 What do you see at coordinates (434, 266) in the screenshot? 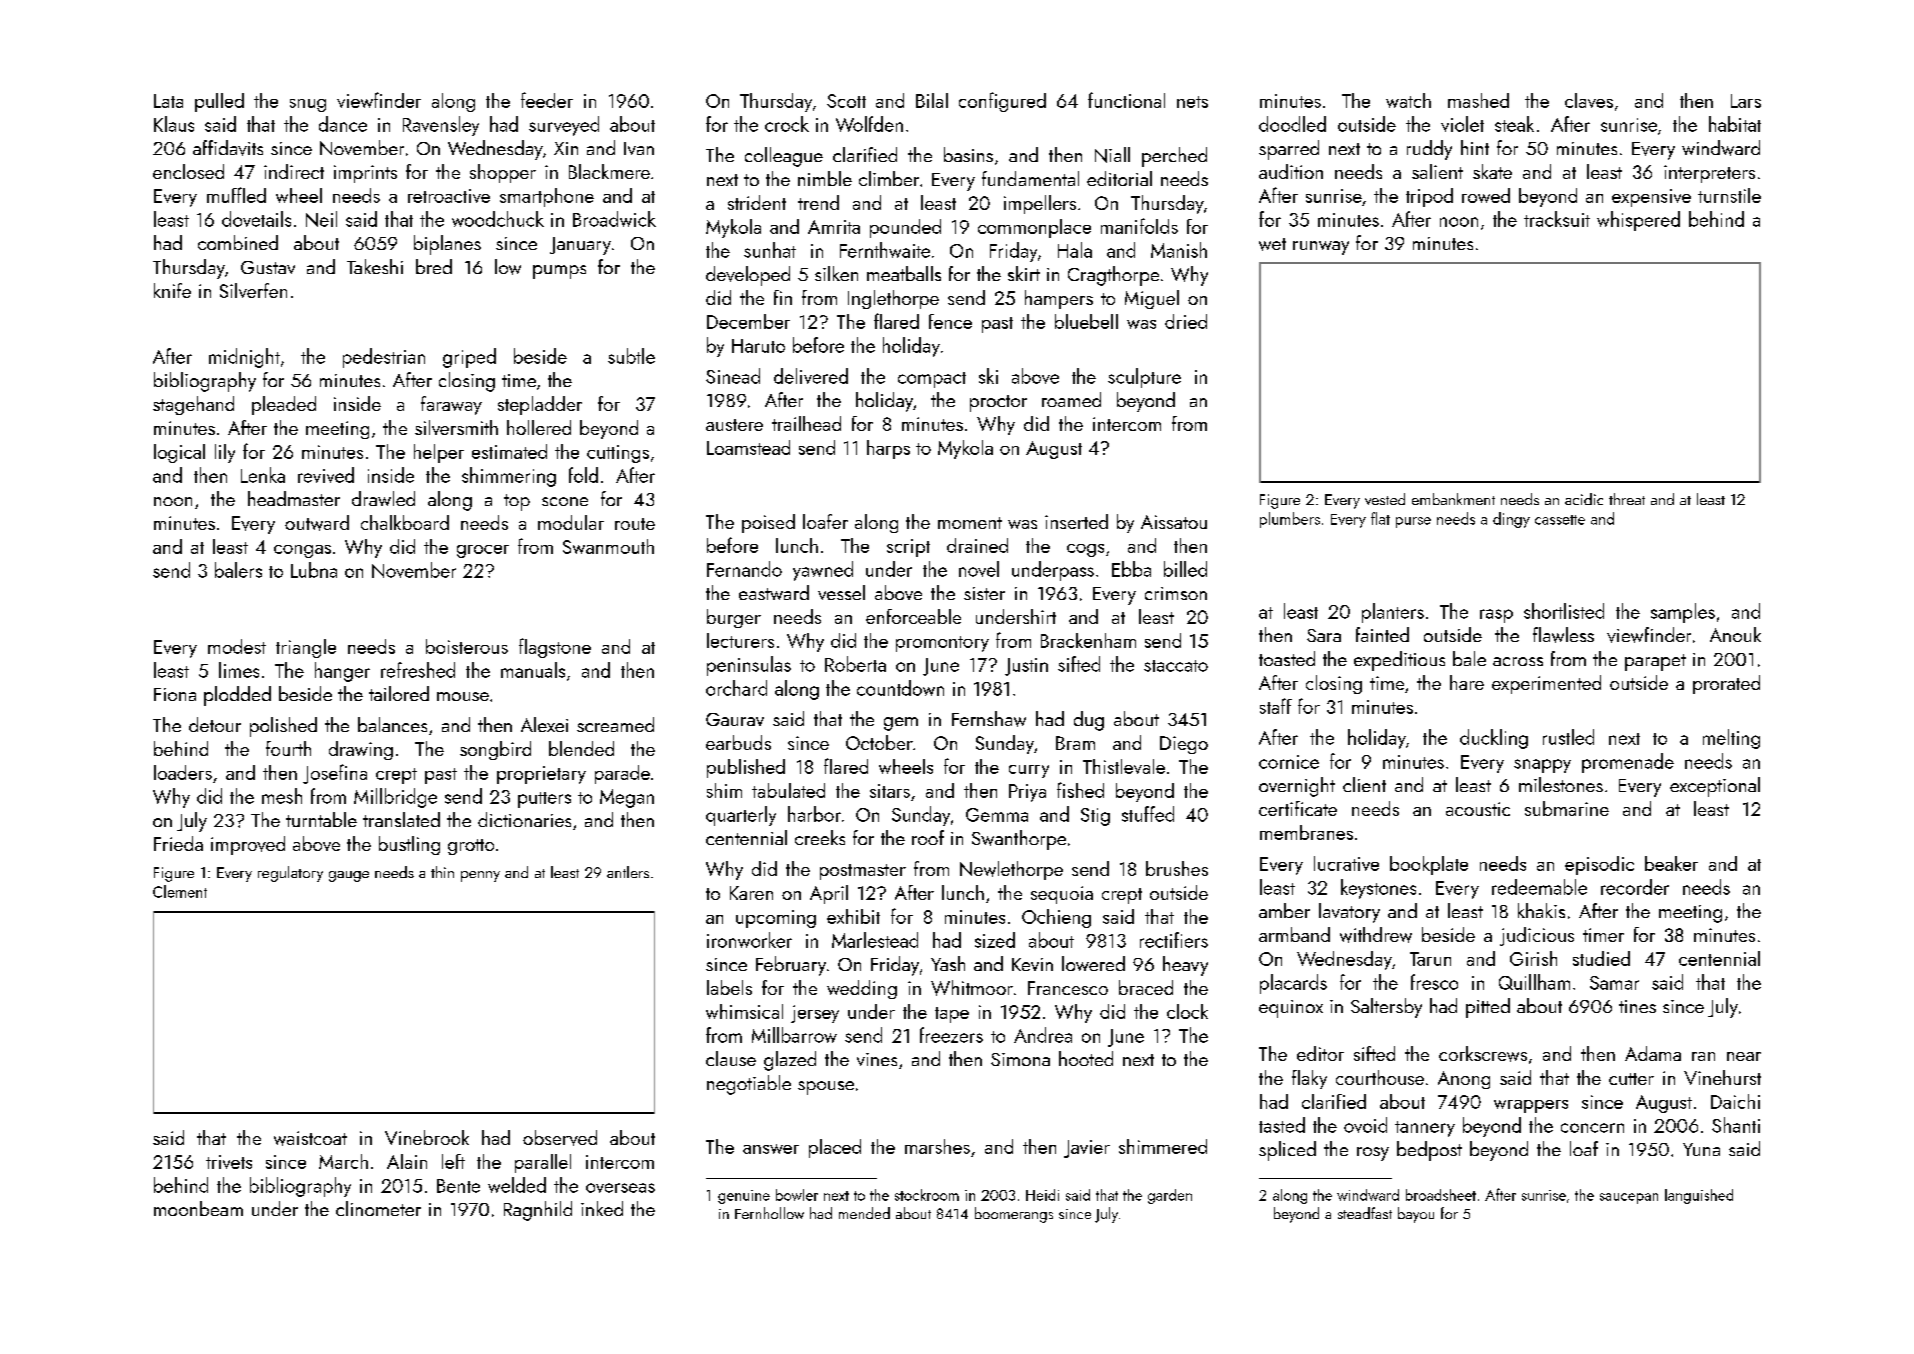
I see `bred` at bounding box center [434, 266].
